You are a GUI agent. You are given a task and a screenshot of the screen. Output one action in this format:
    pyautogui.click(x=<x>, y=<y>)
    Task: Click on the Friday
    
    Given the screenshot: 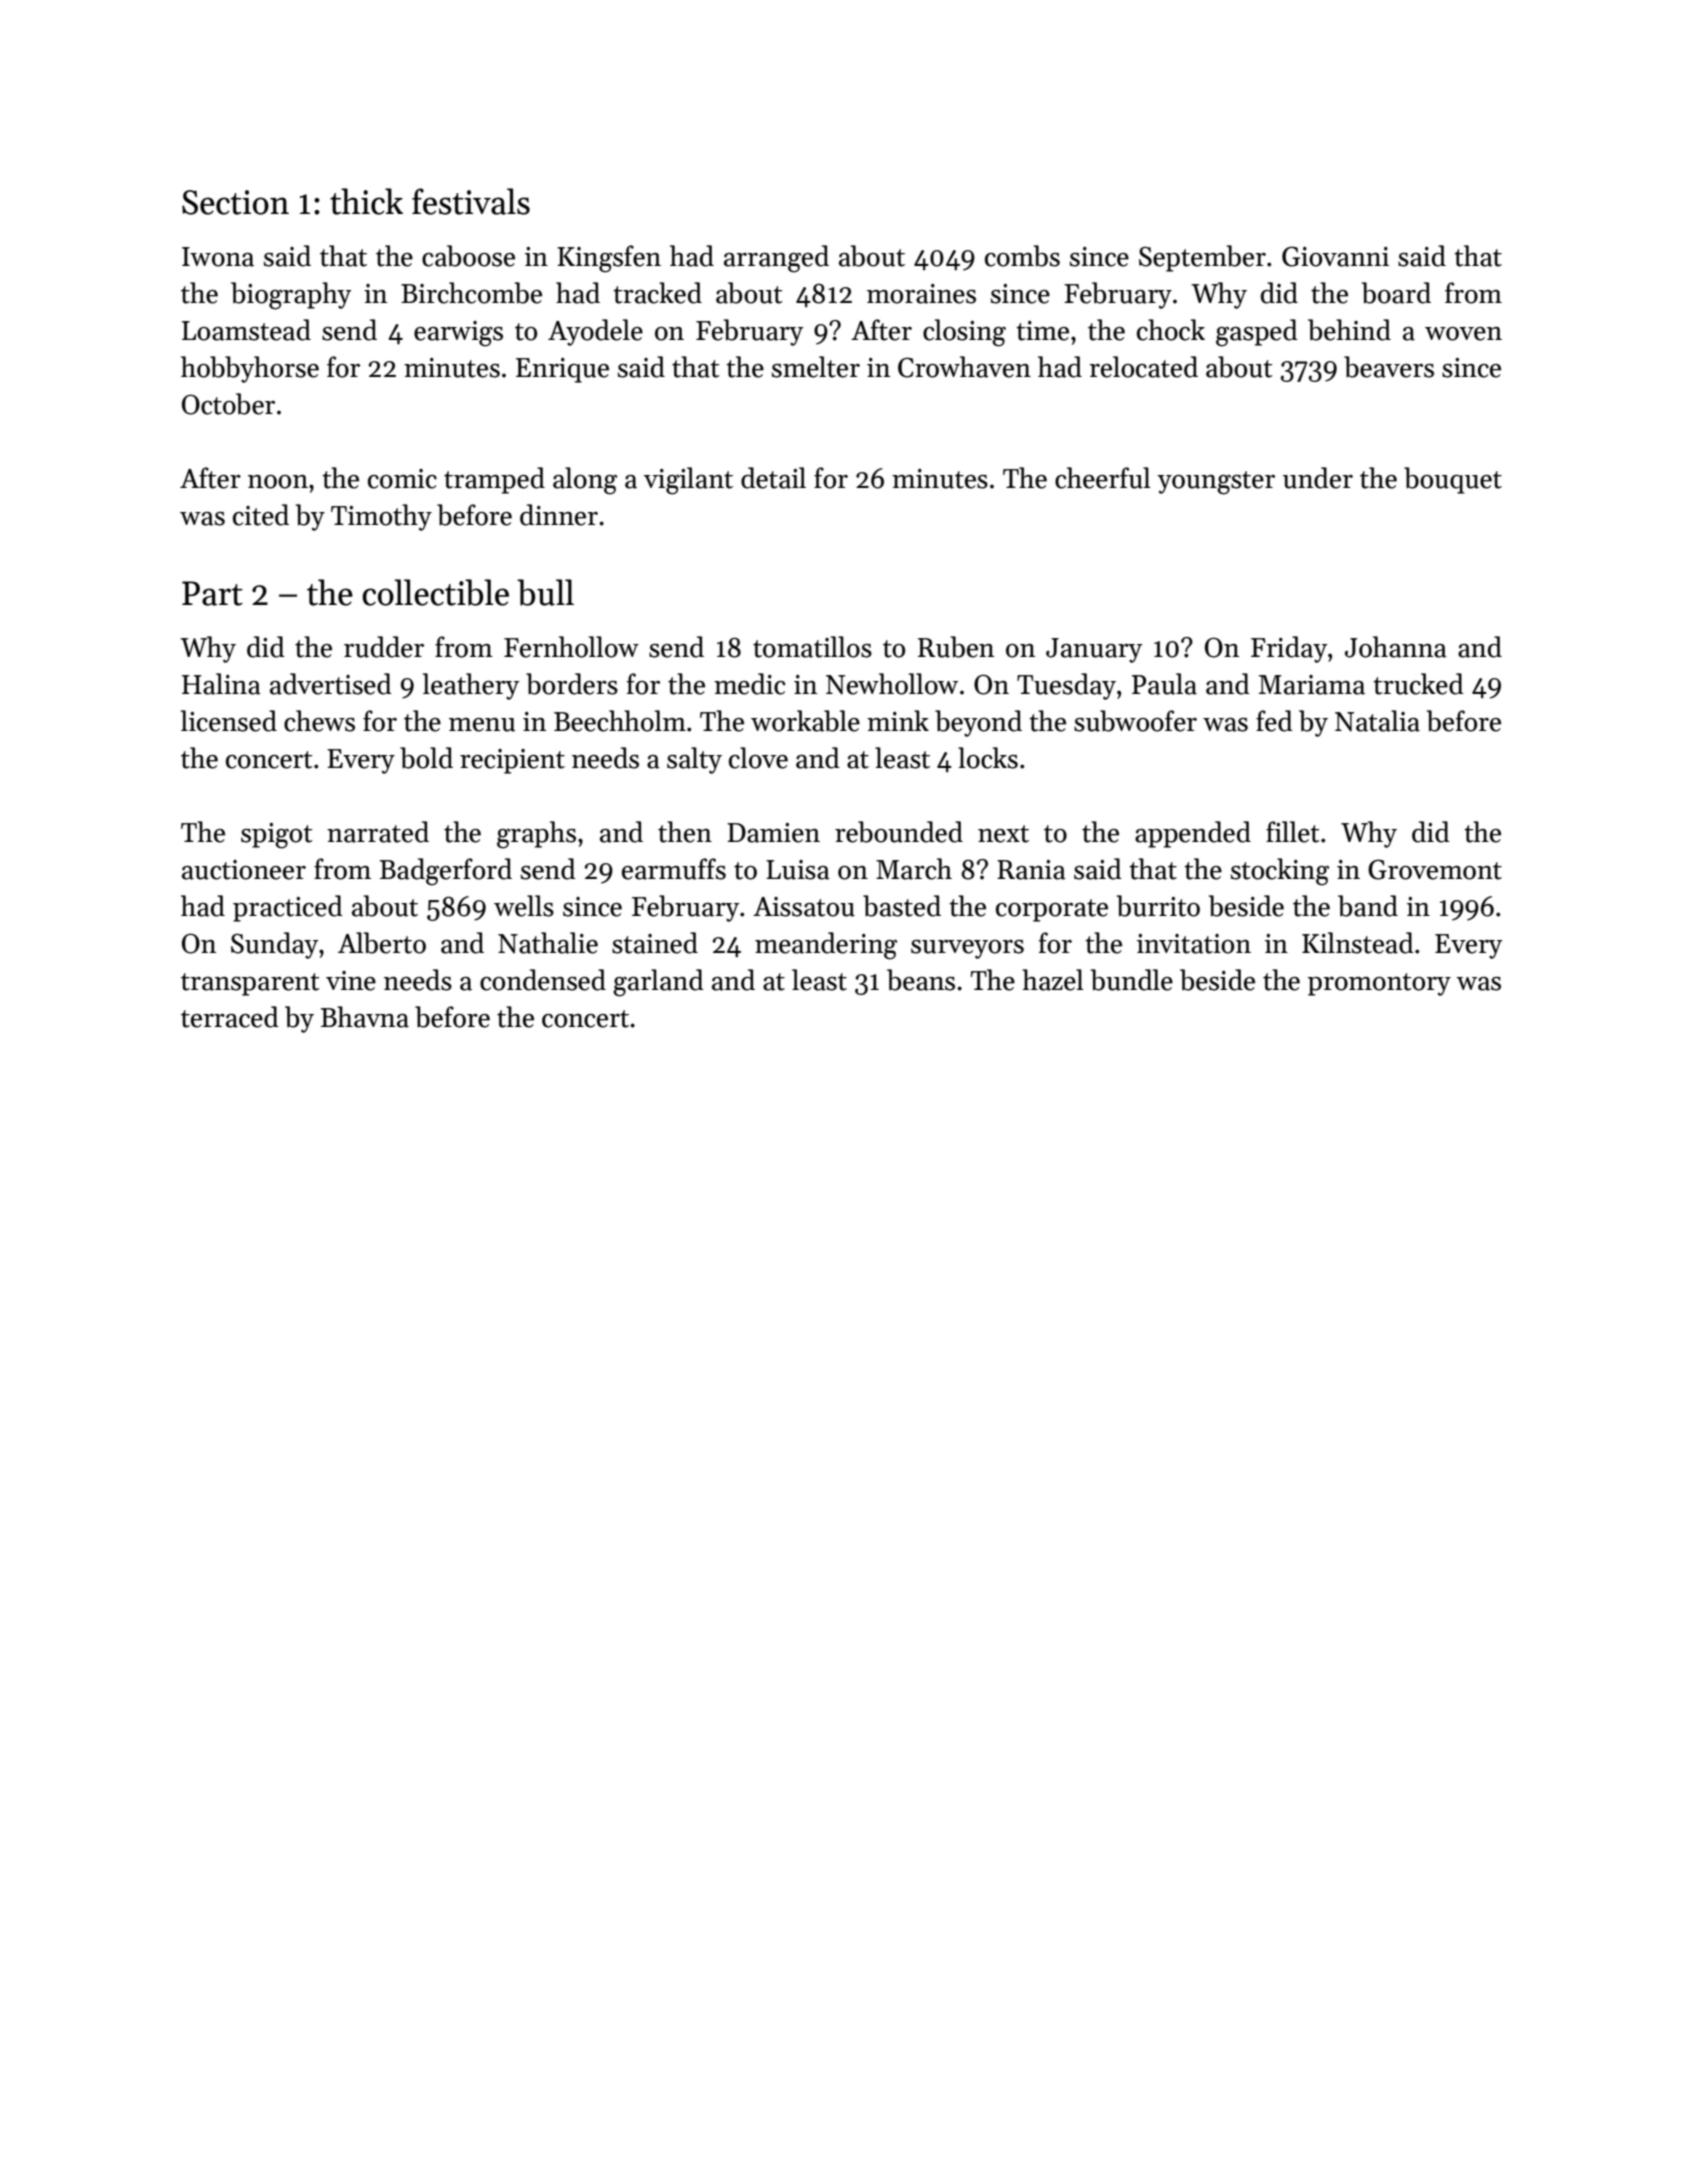 What is the action you would take?
    pyautogui.click(x=1289, y=649)
